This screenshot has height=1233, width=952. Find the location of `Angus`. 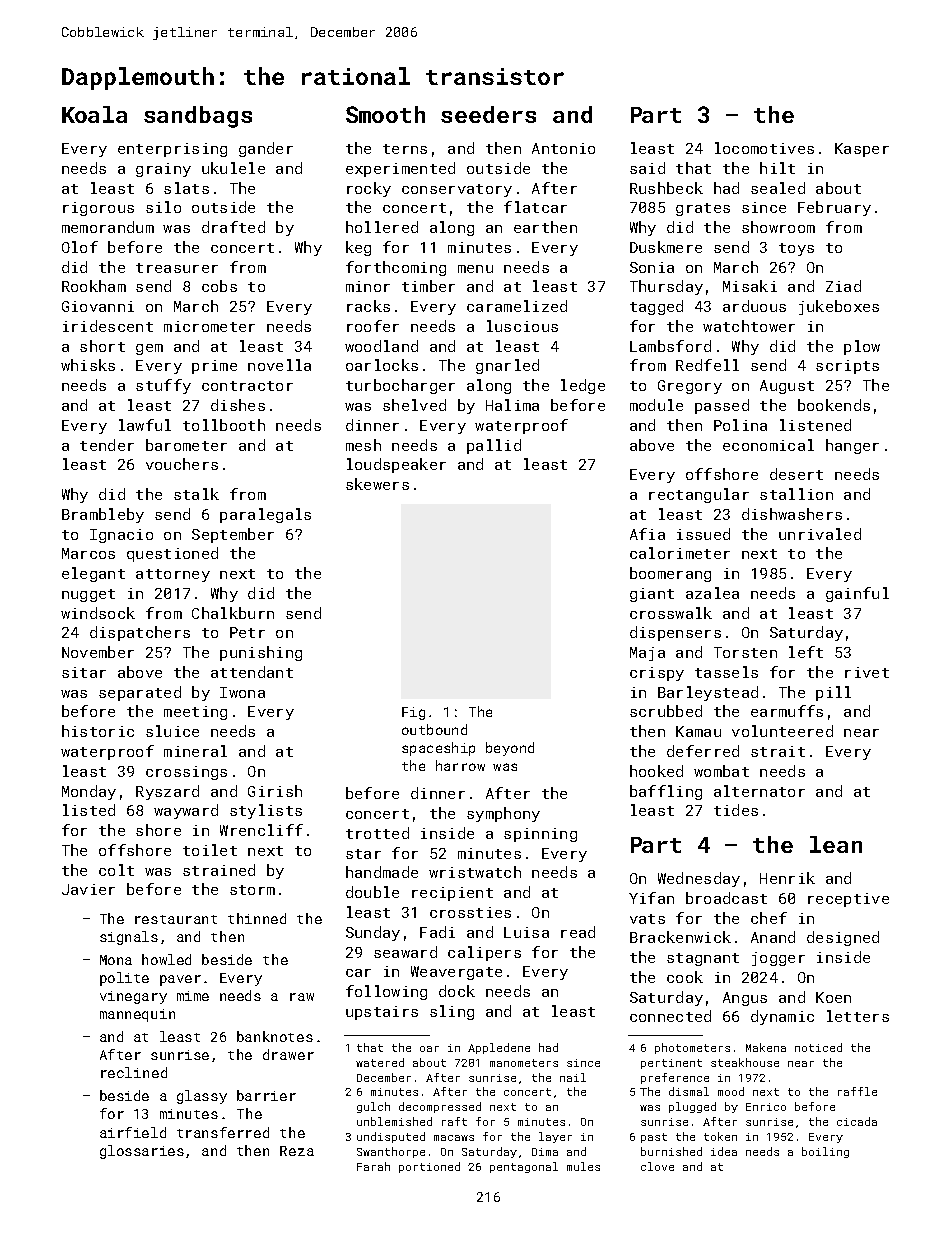

Angus is located at coordinates (745, 999).
